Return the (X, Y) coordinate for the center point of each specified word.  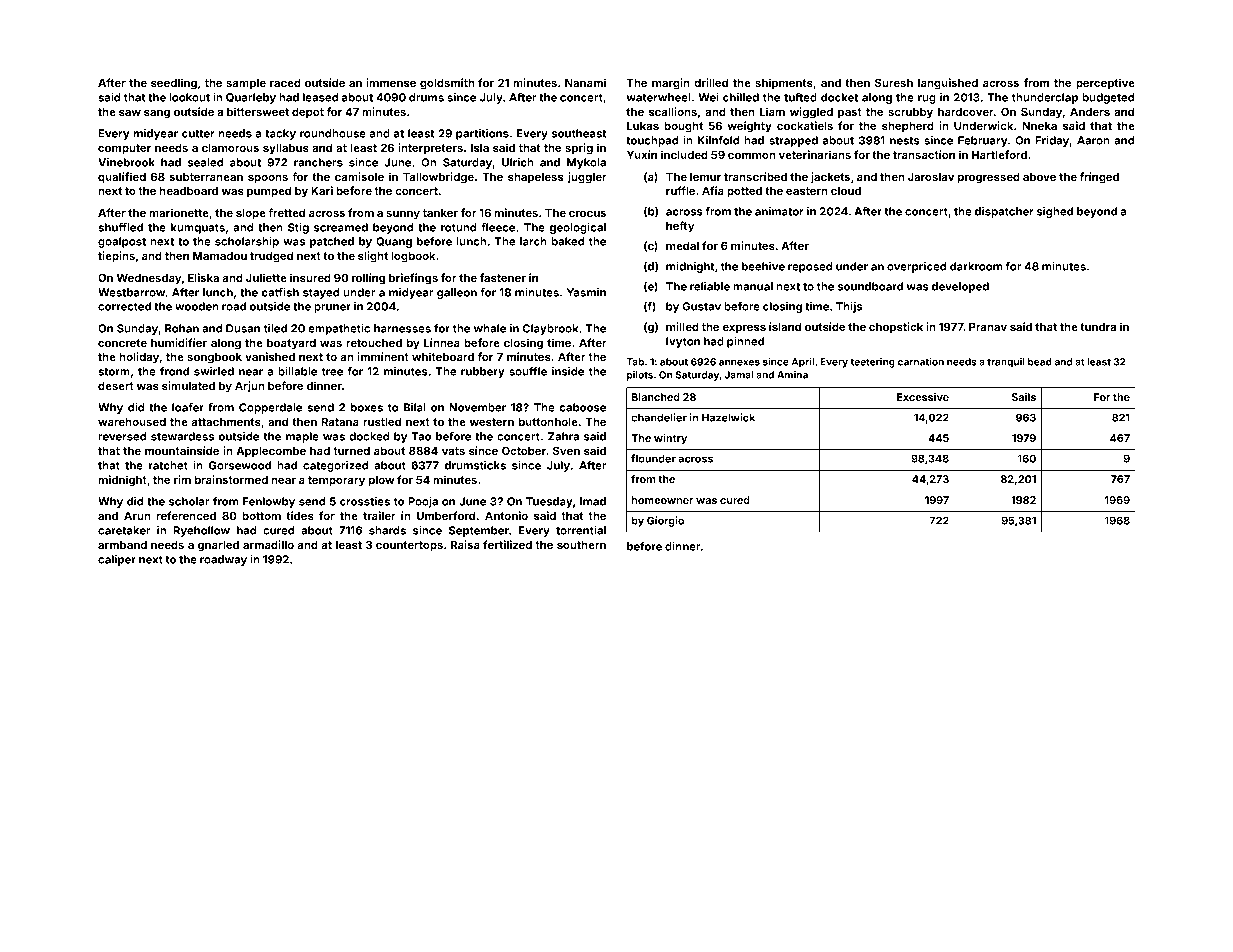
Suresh (894, 82)
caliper (117, 560)
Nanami (585, 82)
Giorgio (665, 521)
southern (581, 545)
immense (391, 82)
